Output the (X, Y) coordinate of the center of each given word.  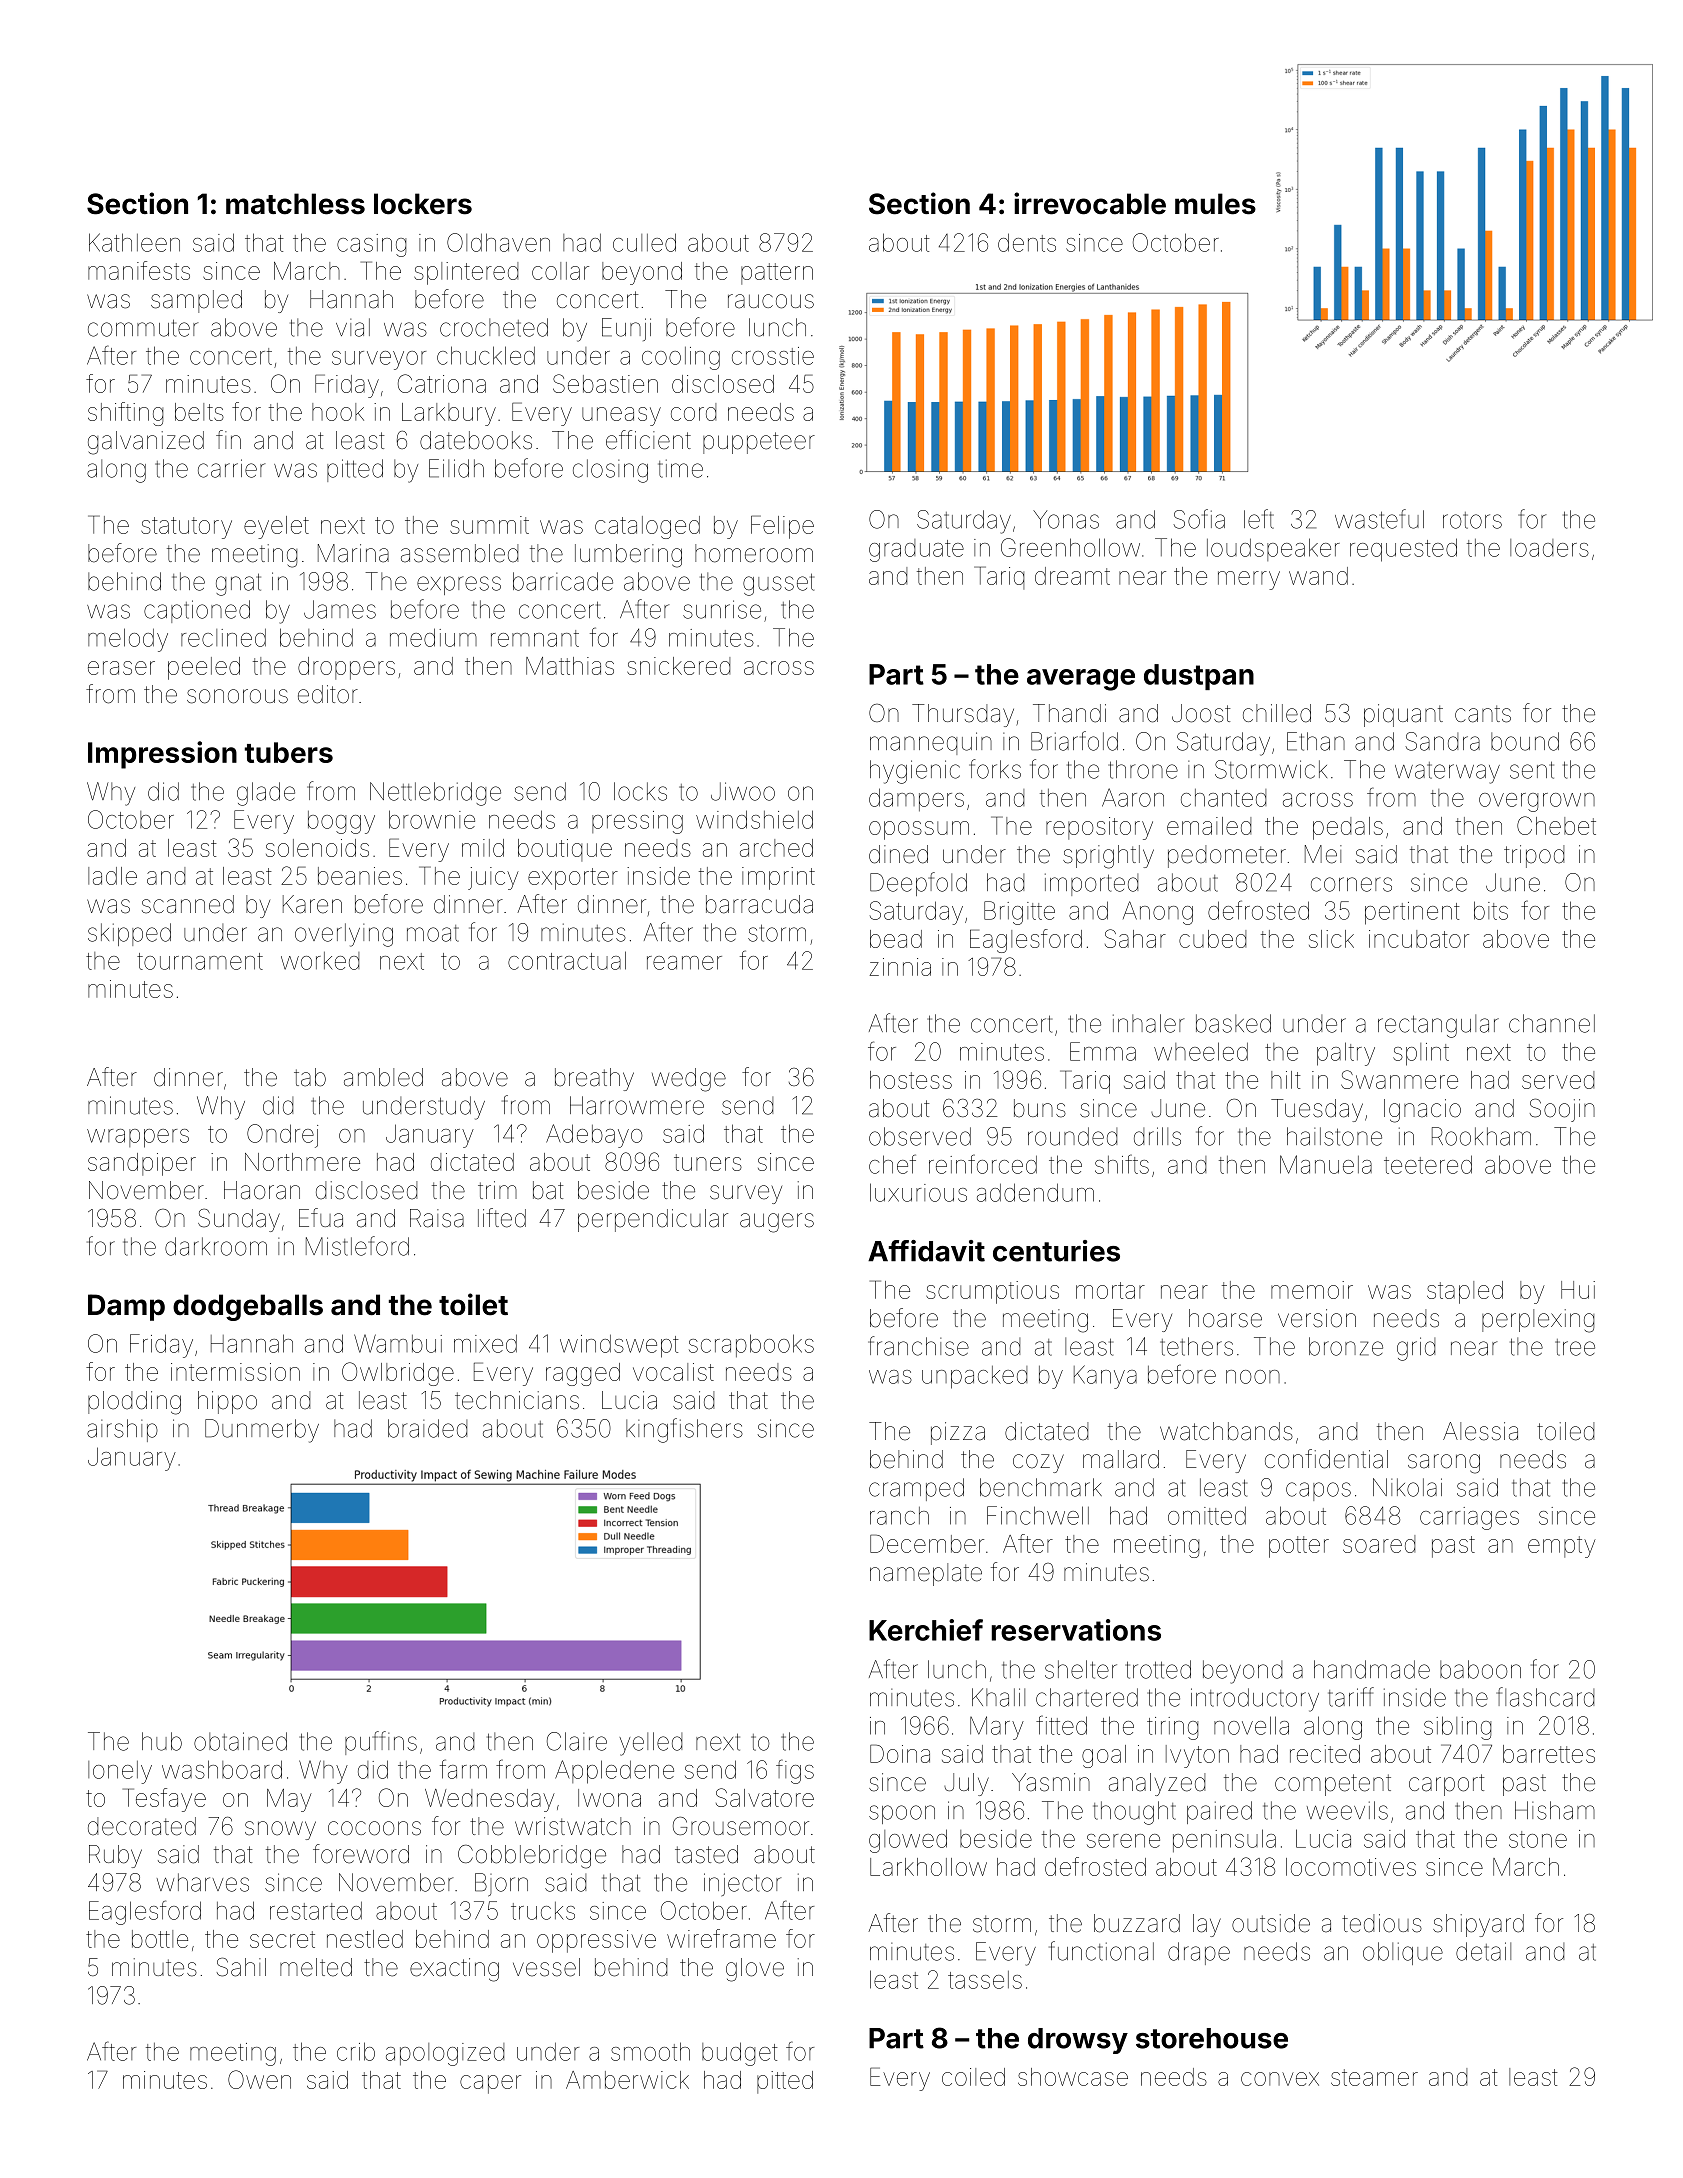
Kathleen (134, 242)
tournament (200, 961)
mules (1215, 204)
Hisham (1555, 1810)
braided (427, 1428)
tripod (1534, 856)
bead (896, 939)
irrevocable (1090, 203)
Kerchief (926, 1630)
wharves (203, 1882)
